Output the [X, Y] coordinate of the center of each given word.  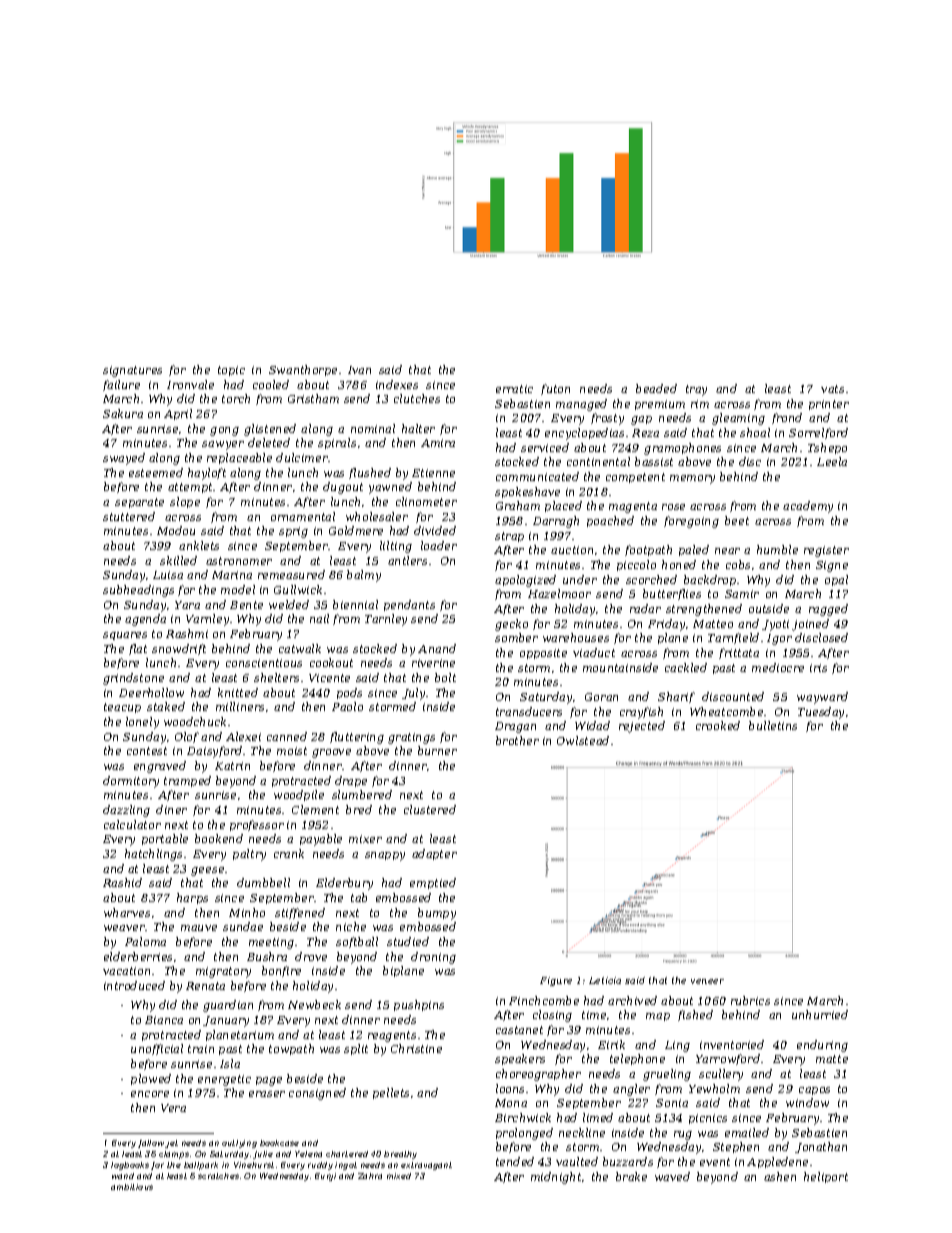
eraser [267, 1094]
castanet [519, 1030]
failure [121, 385]
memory [692, 479]
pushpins [419, 1005]
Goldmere [356, 530]
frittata [739, 653]
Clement [315, 809]
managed [581, 405]
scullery [721, 1075]
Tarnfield [733, 638]
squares [125, 636]
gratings [411, 738]
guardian [228, 1006]
